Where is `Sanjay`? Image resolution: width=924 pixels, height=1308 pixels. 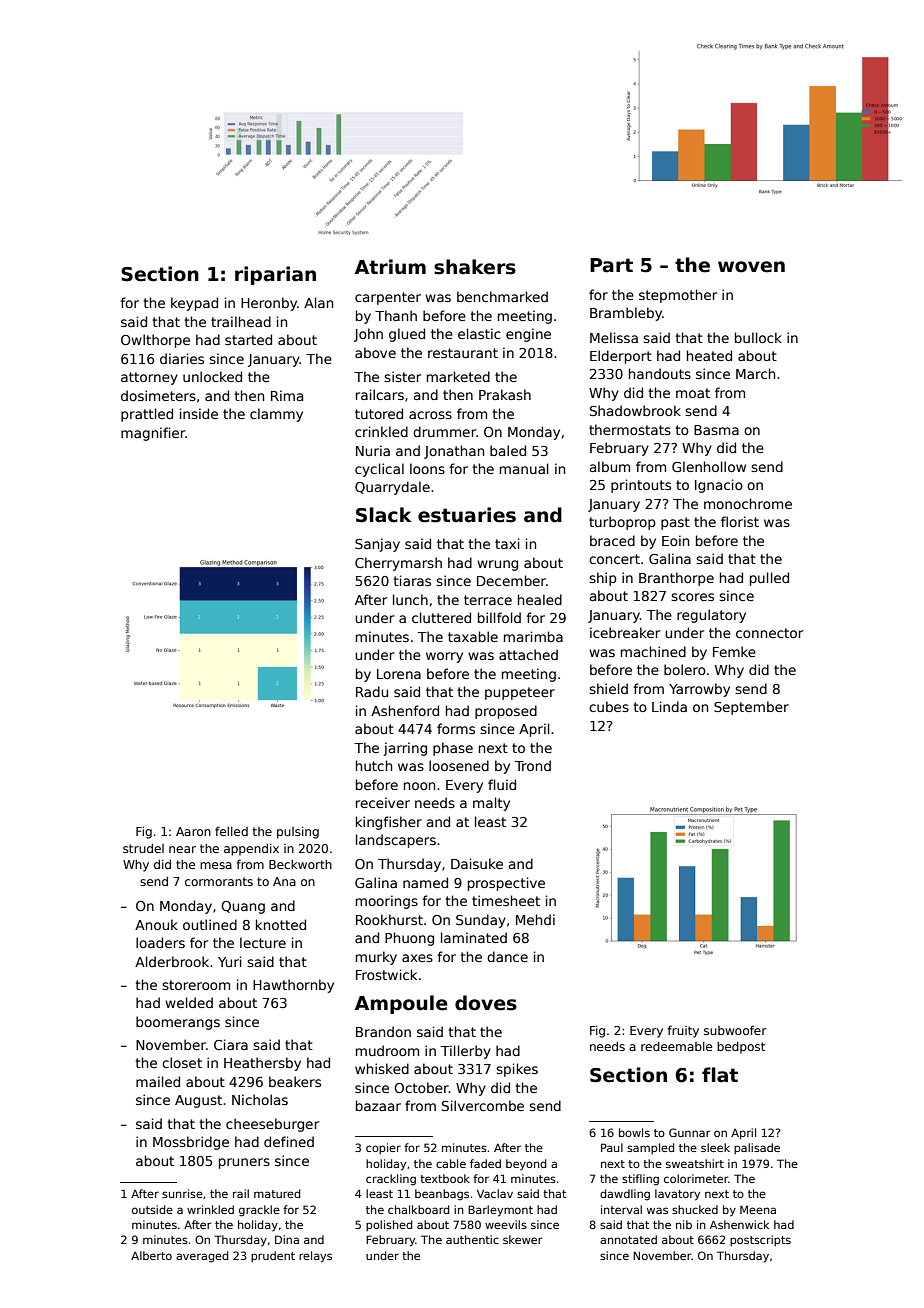
Sanjay is located at coordinates (377, 545).
